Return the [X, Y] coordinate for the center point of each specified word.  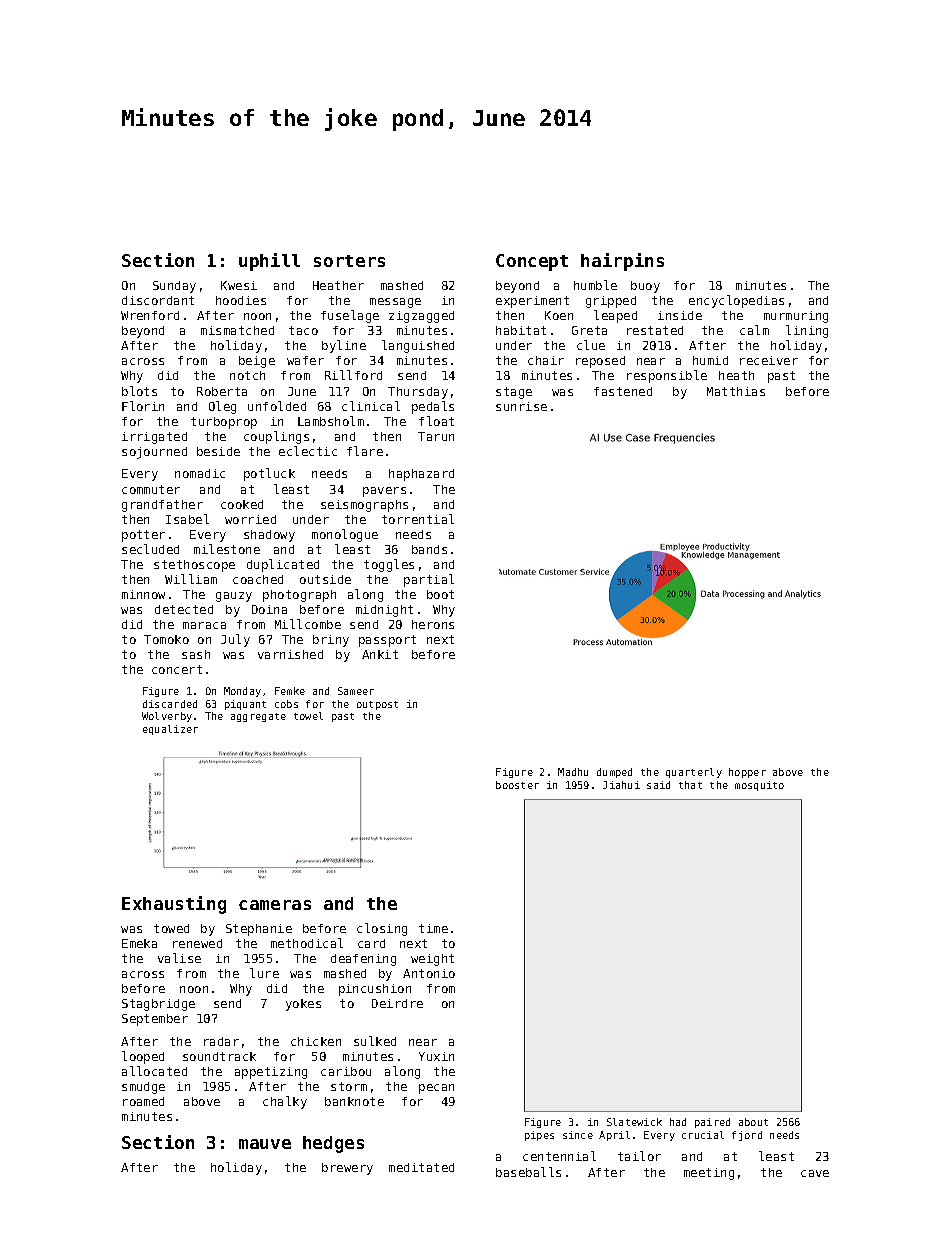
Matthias [736, 391]
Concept [532, 262]
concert [177, 669]
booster [517, 785]
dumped [614, 773]
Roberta [222, 391]
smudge [143, 1088]
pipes [539, 1136]
